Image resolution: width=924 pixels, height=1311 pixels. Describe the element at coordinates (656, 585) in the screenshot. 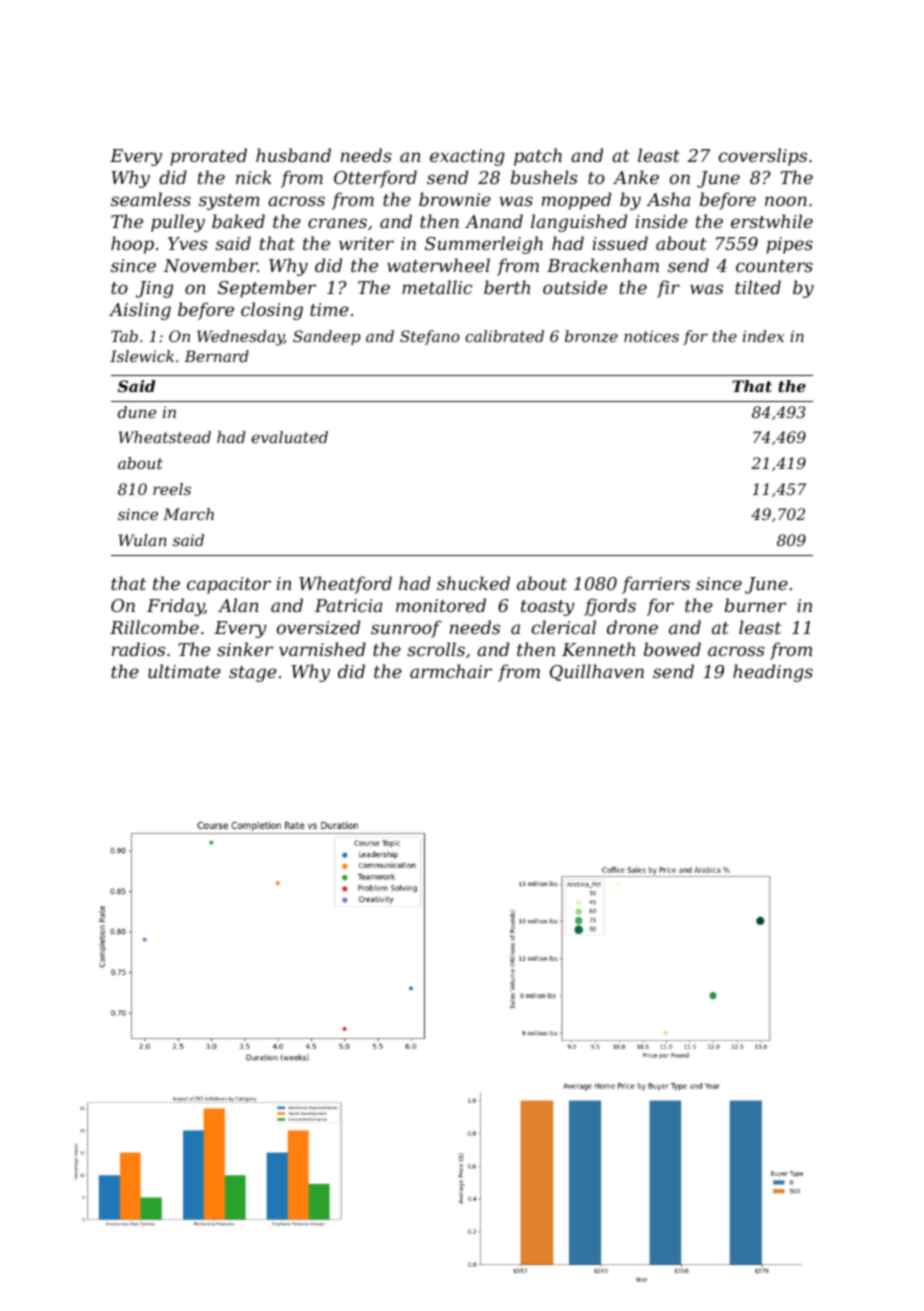

I see `farriers` at that location.
